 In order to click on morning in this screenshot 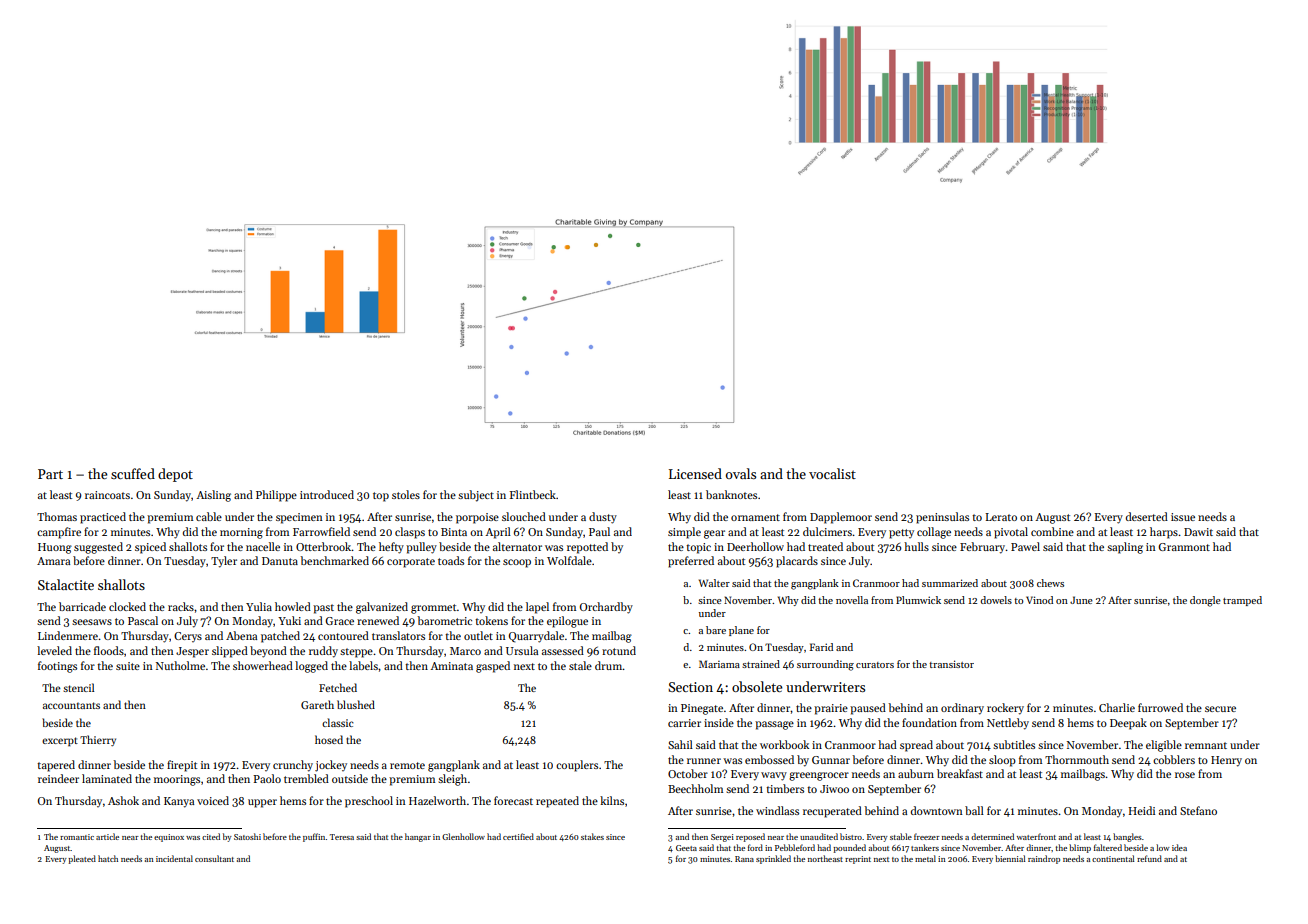, I will do `click(241, 533)`.
